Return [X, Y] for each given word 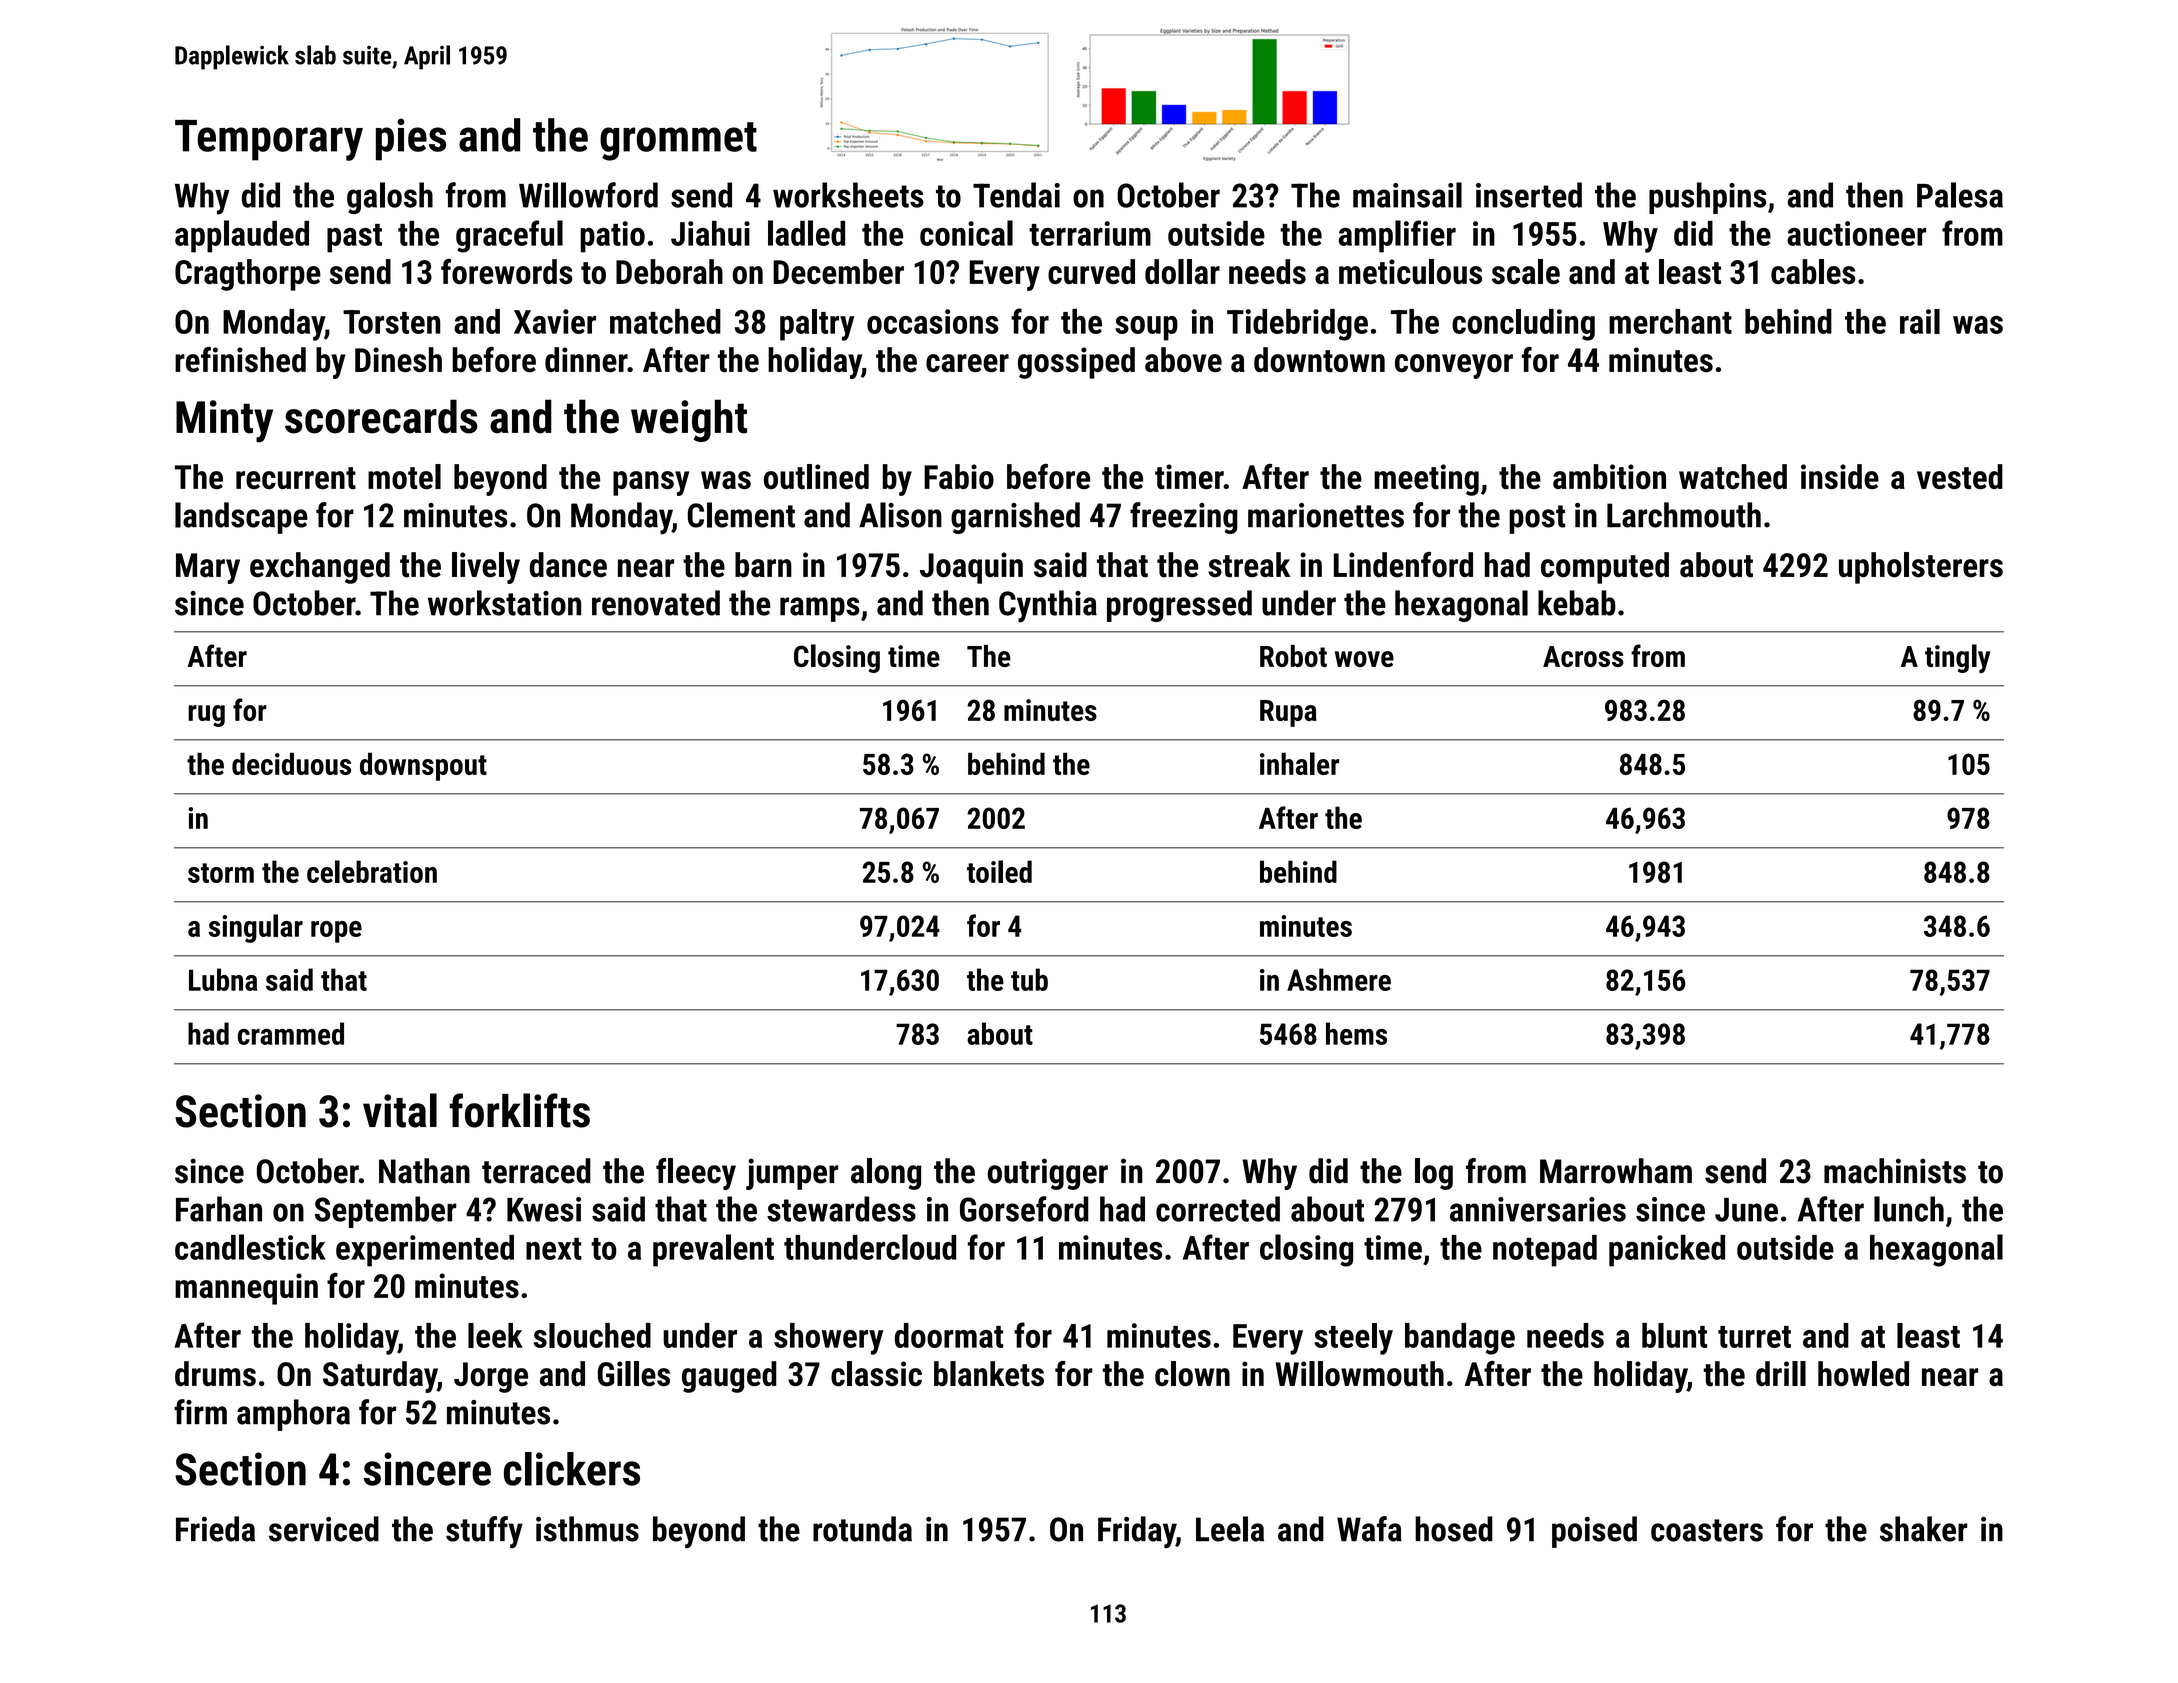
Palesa [1960, 195]
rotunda [862, 1529]
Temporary [269, 140]
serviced [324, 1529]
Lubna [223, 979]
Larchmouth [1684, 515]
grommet [678, 141]
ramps [820, 609]
